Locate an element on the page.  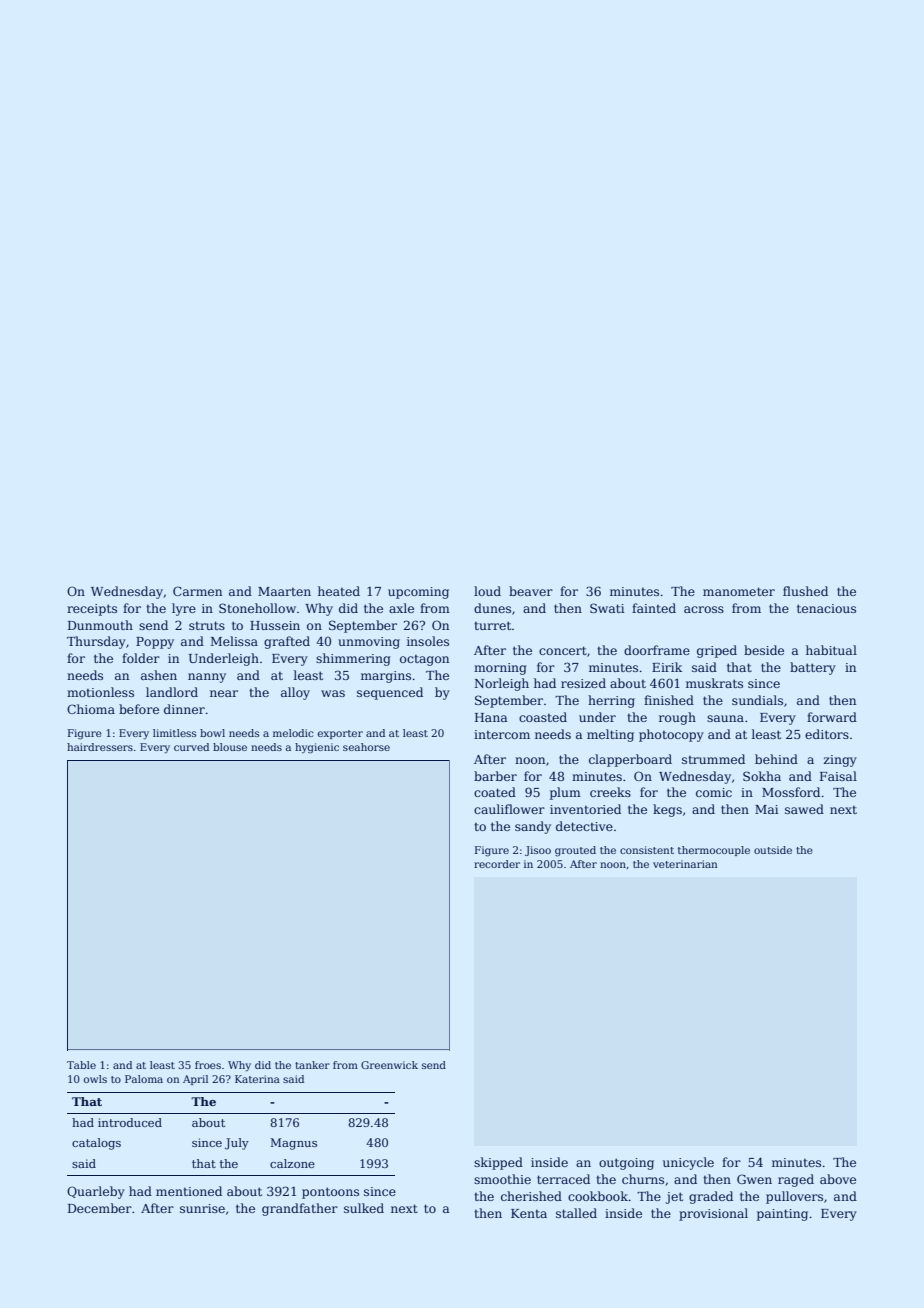
veterinarian is located at coordinates (685, 864).
